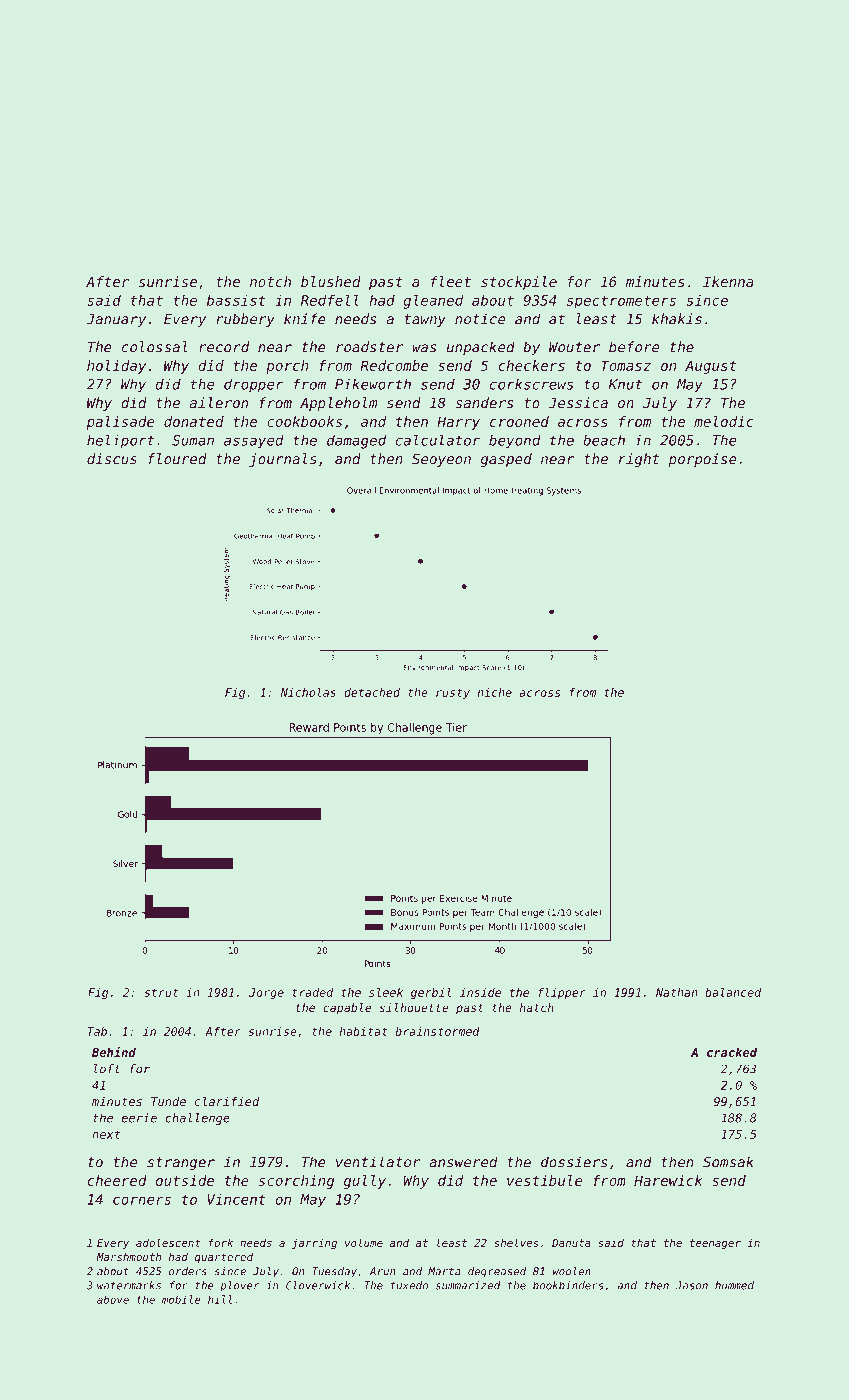 The image size is (849, 1400). What do you see at coordinates (495, 692) in the screenshot?
I see `niche` at bounding box center [495, 692].
